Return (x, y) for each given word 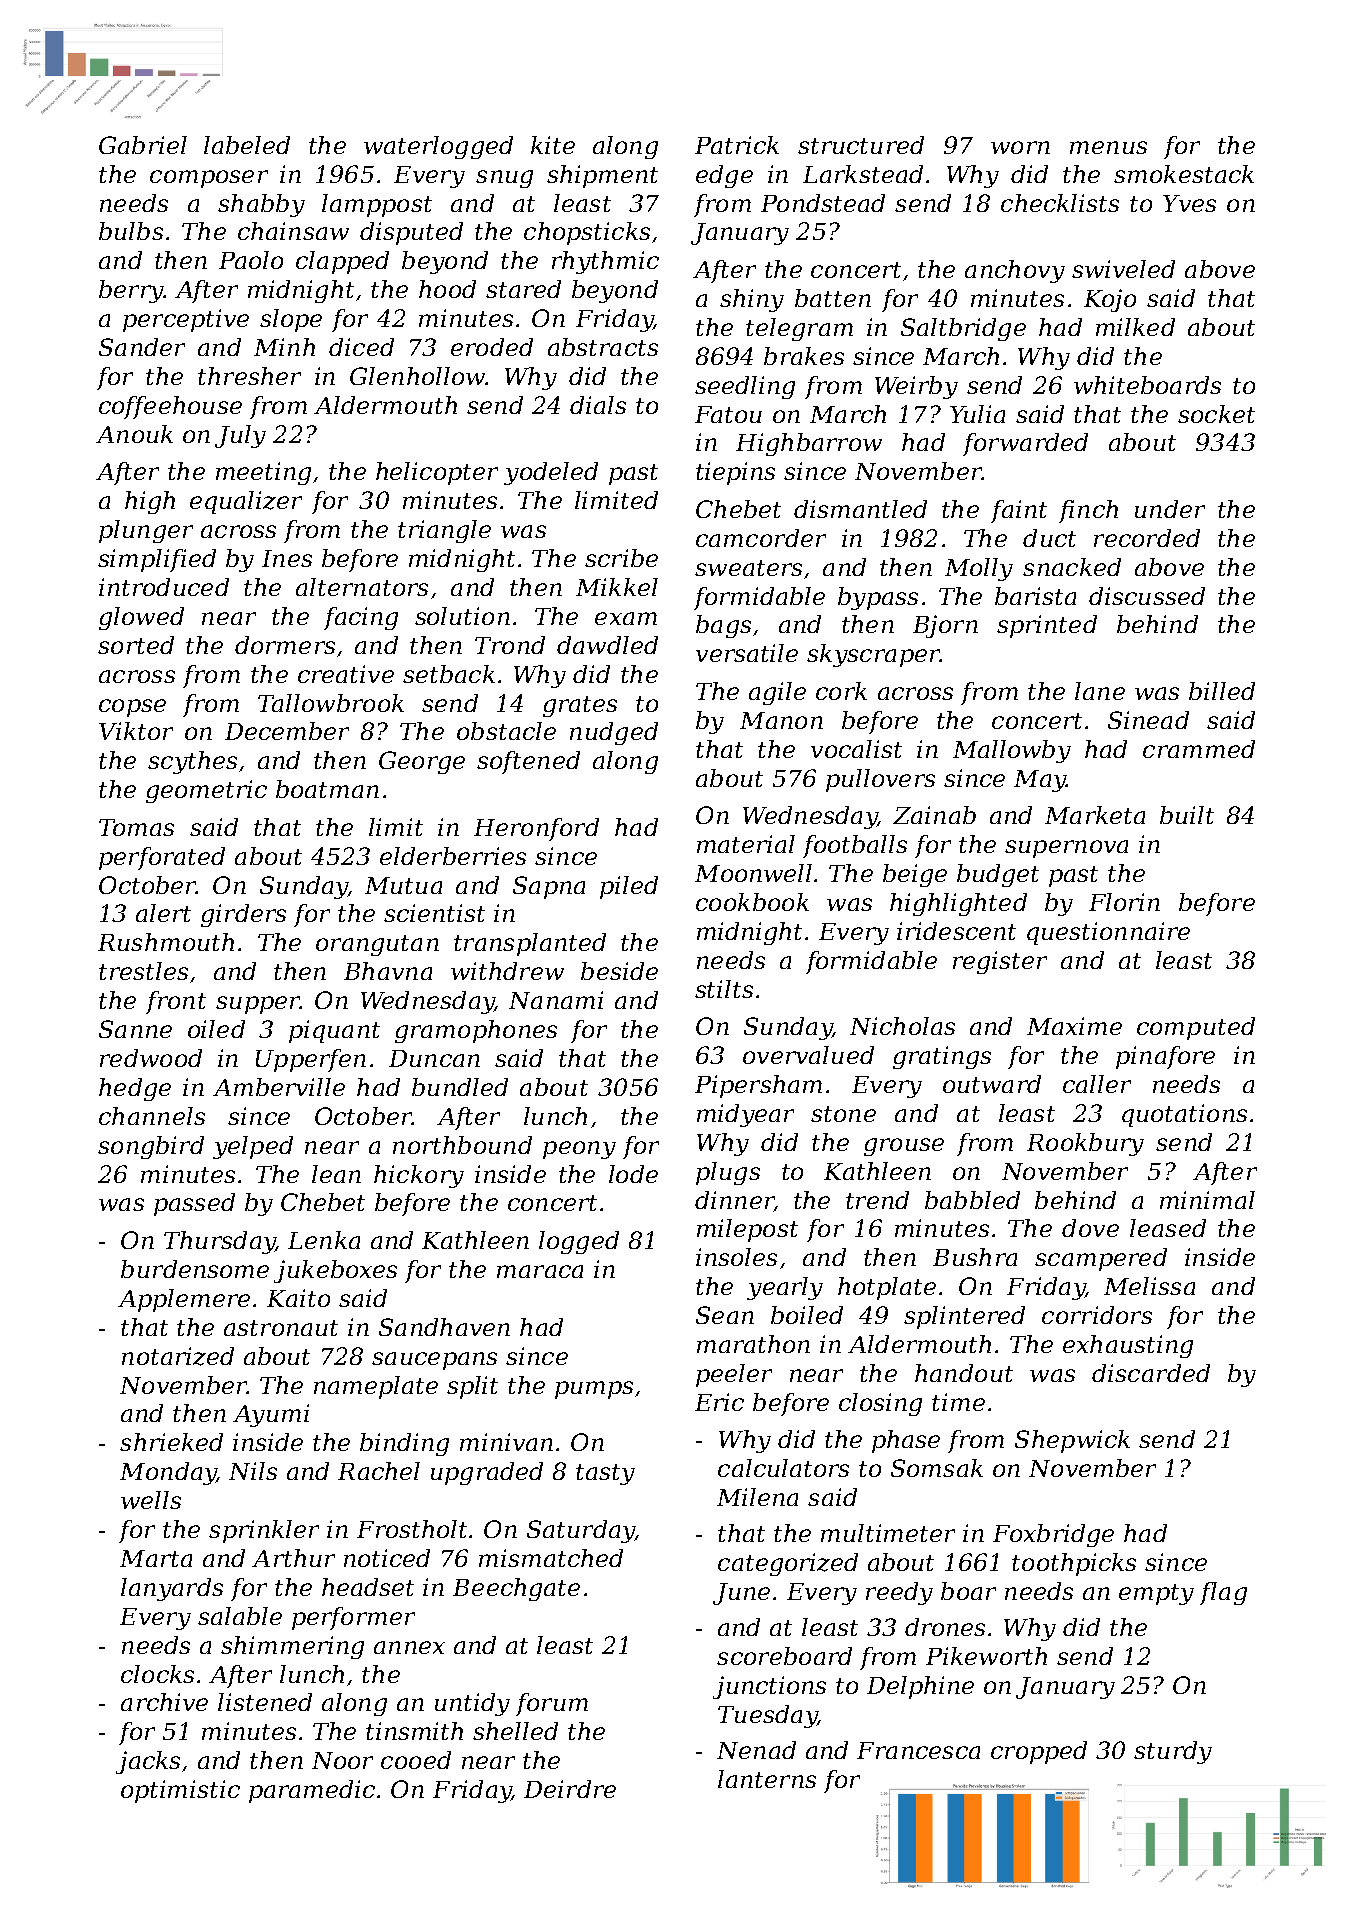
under (1170, 509)
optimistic (180, 1791)
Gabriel (143, 145)
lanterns (767, 1779)
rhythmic (605, 262)
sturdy (1173, 1752)
